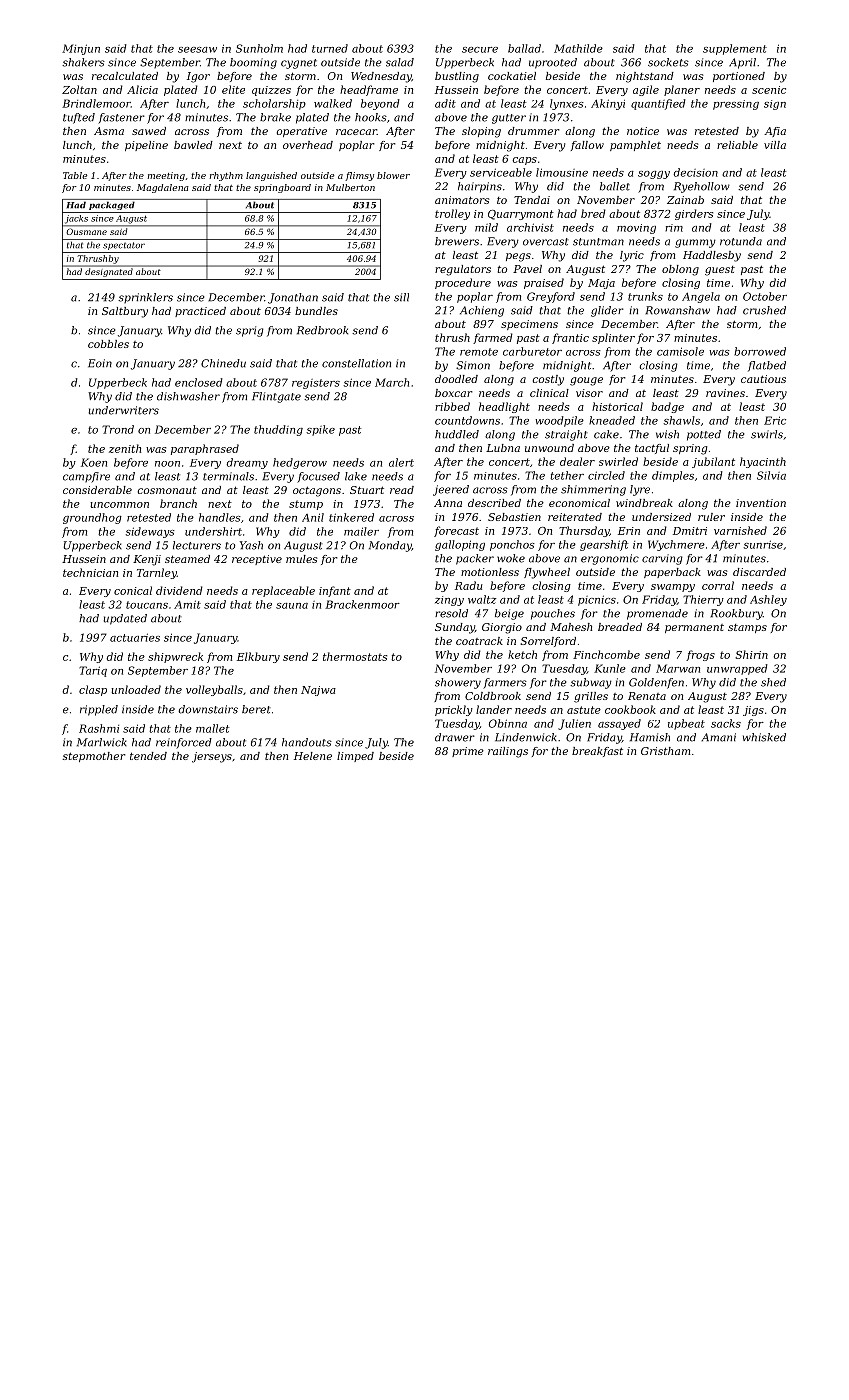 This screenshot has width=849, height=1400. I want to click on caps, so click(524, 161).
